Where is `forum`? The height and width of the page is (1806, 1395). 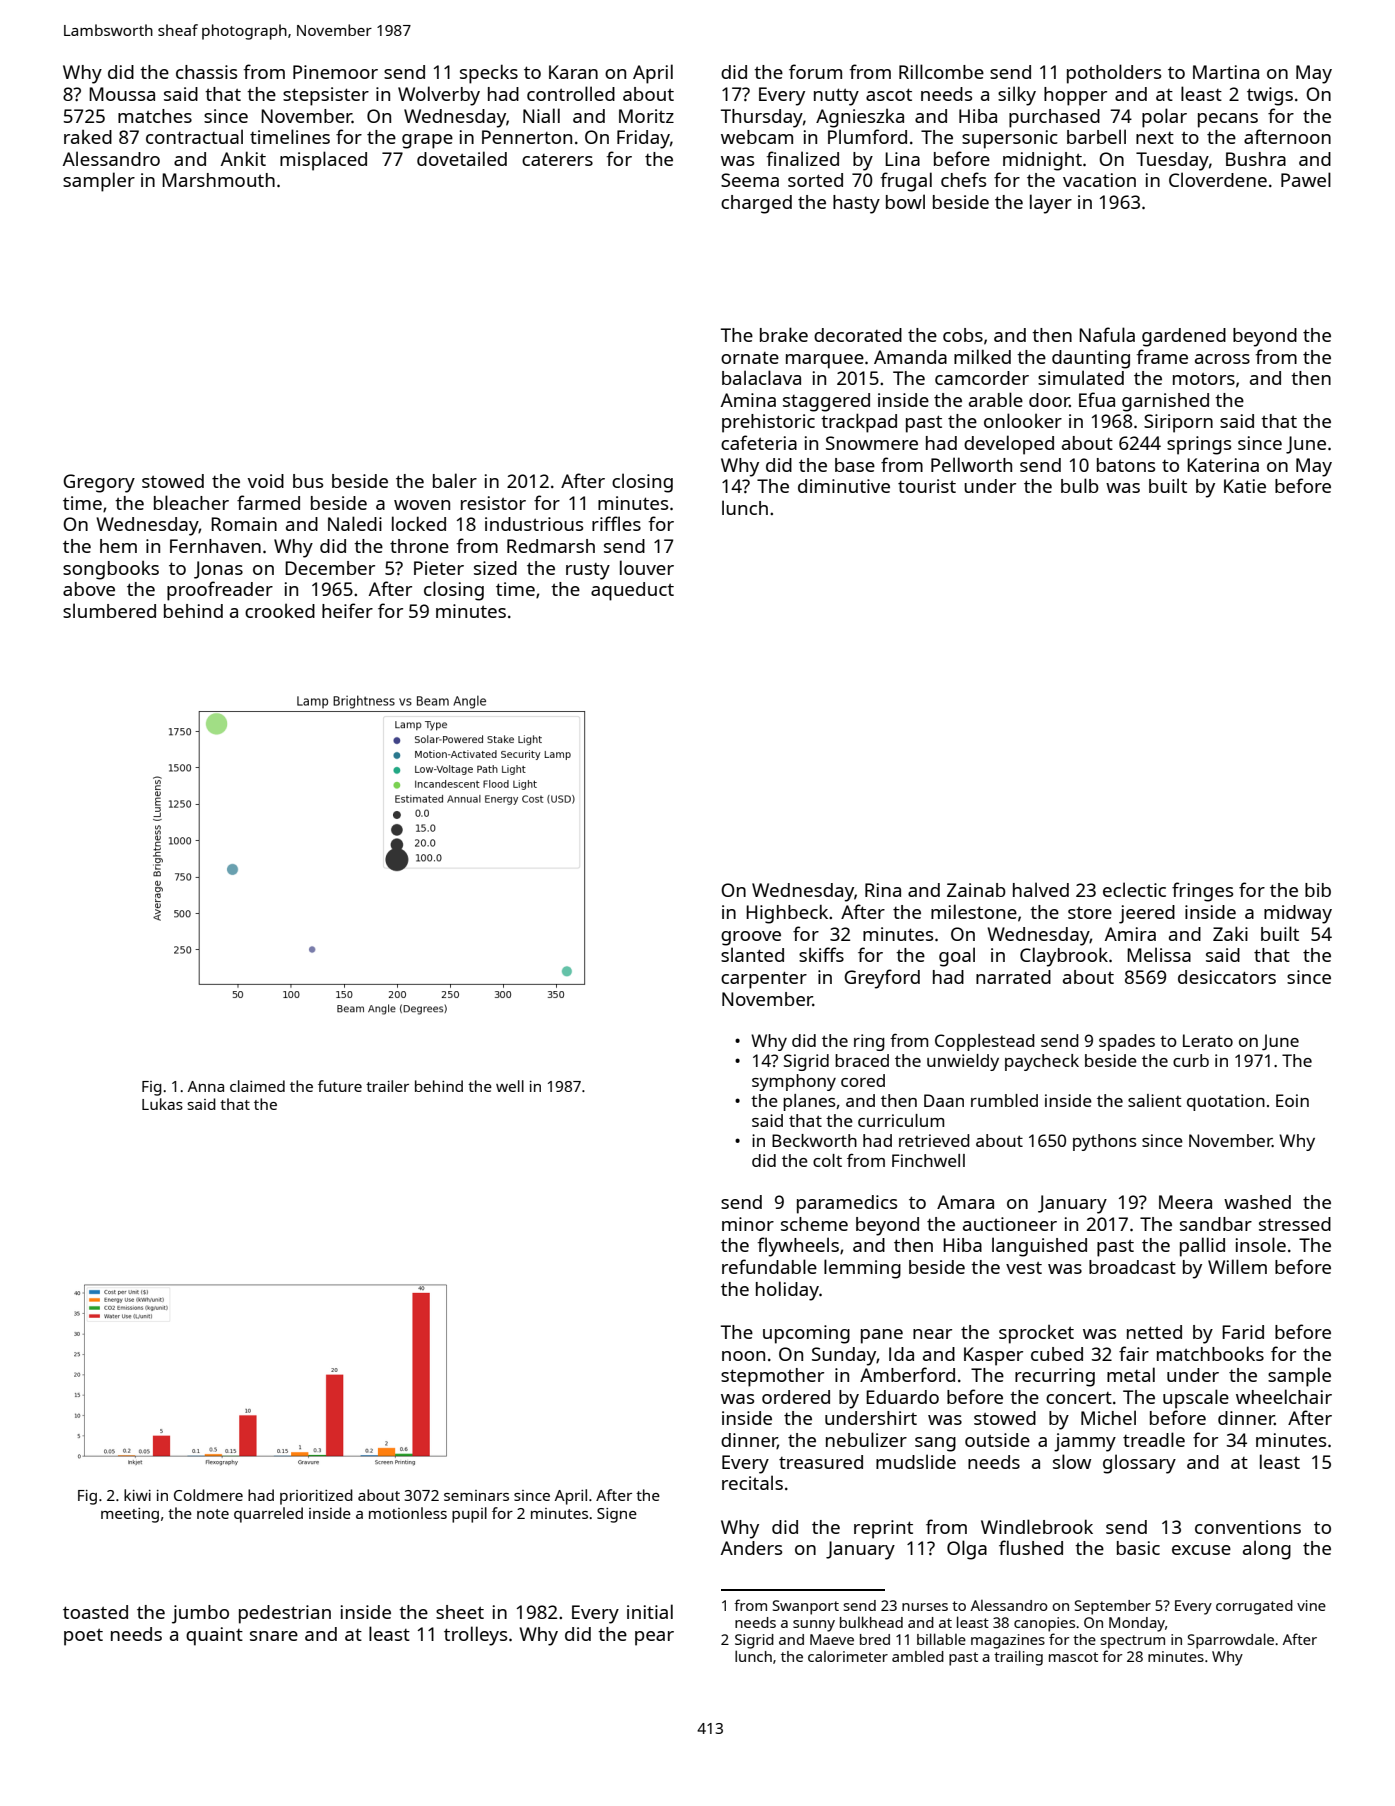 forum is located at coordinates (815, 71).
